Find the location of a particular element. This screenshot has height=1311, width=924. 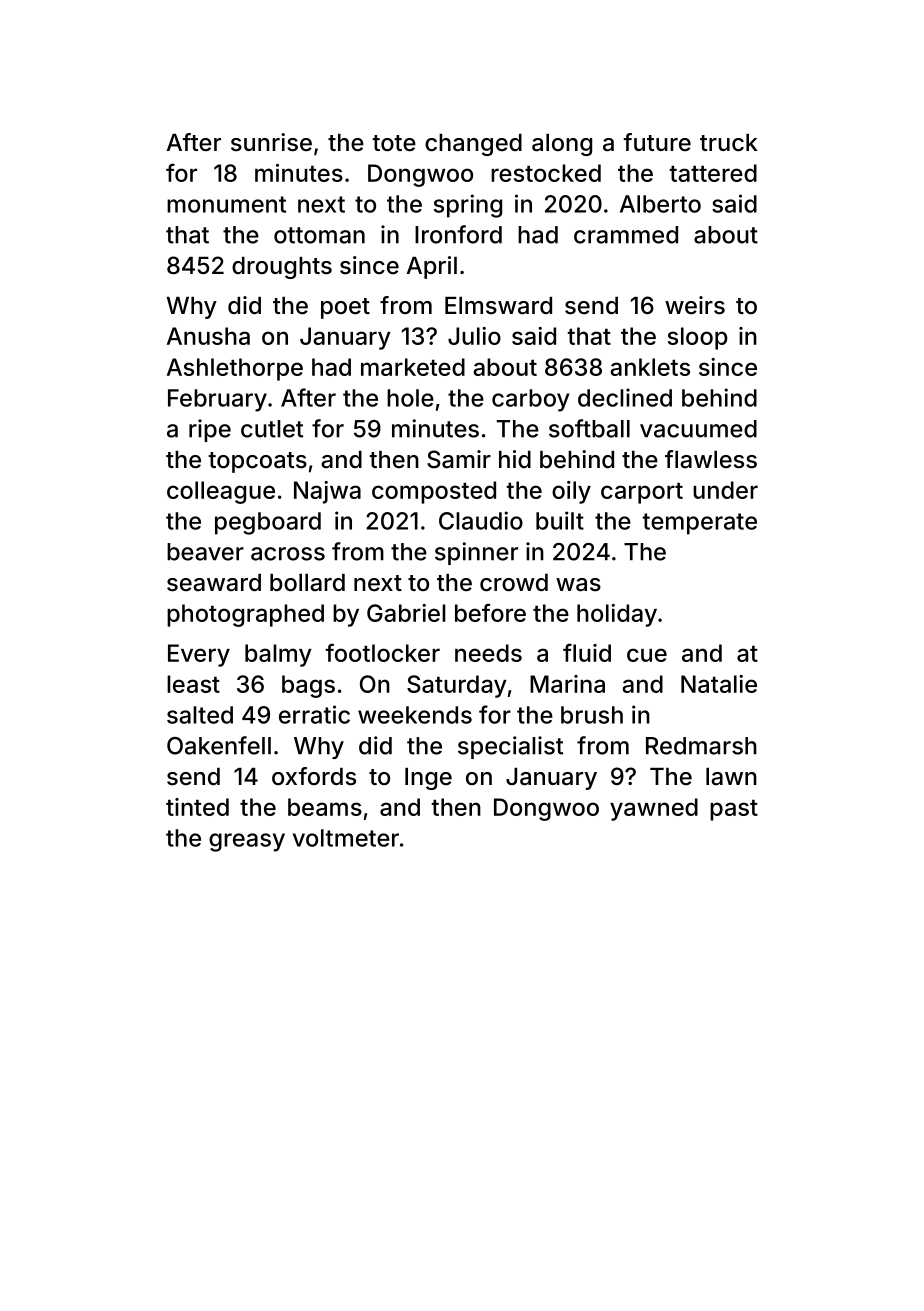

declined is located at coordinates (625, 397).
